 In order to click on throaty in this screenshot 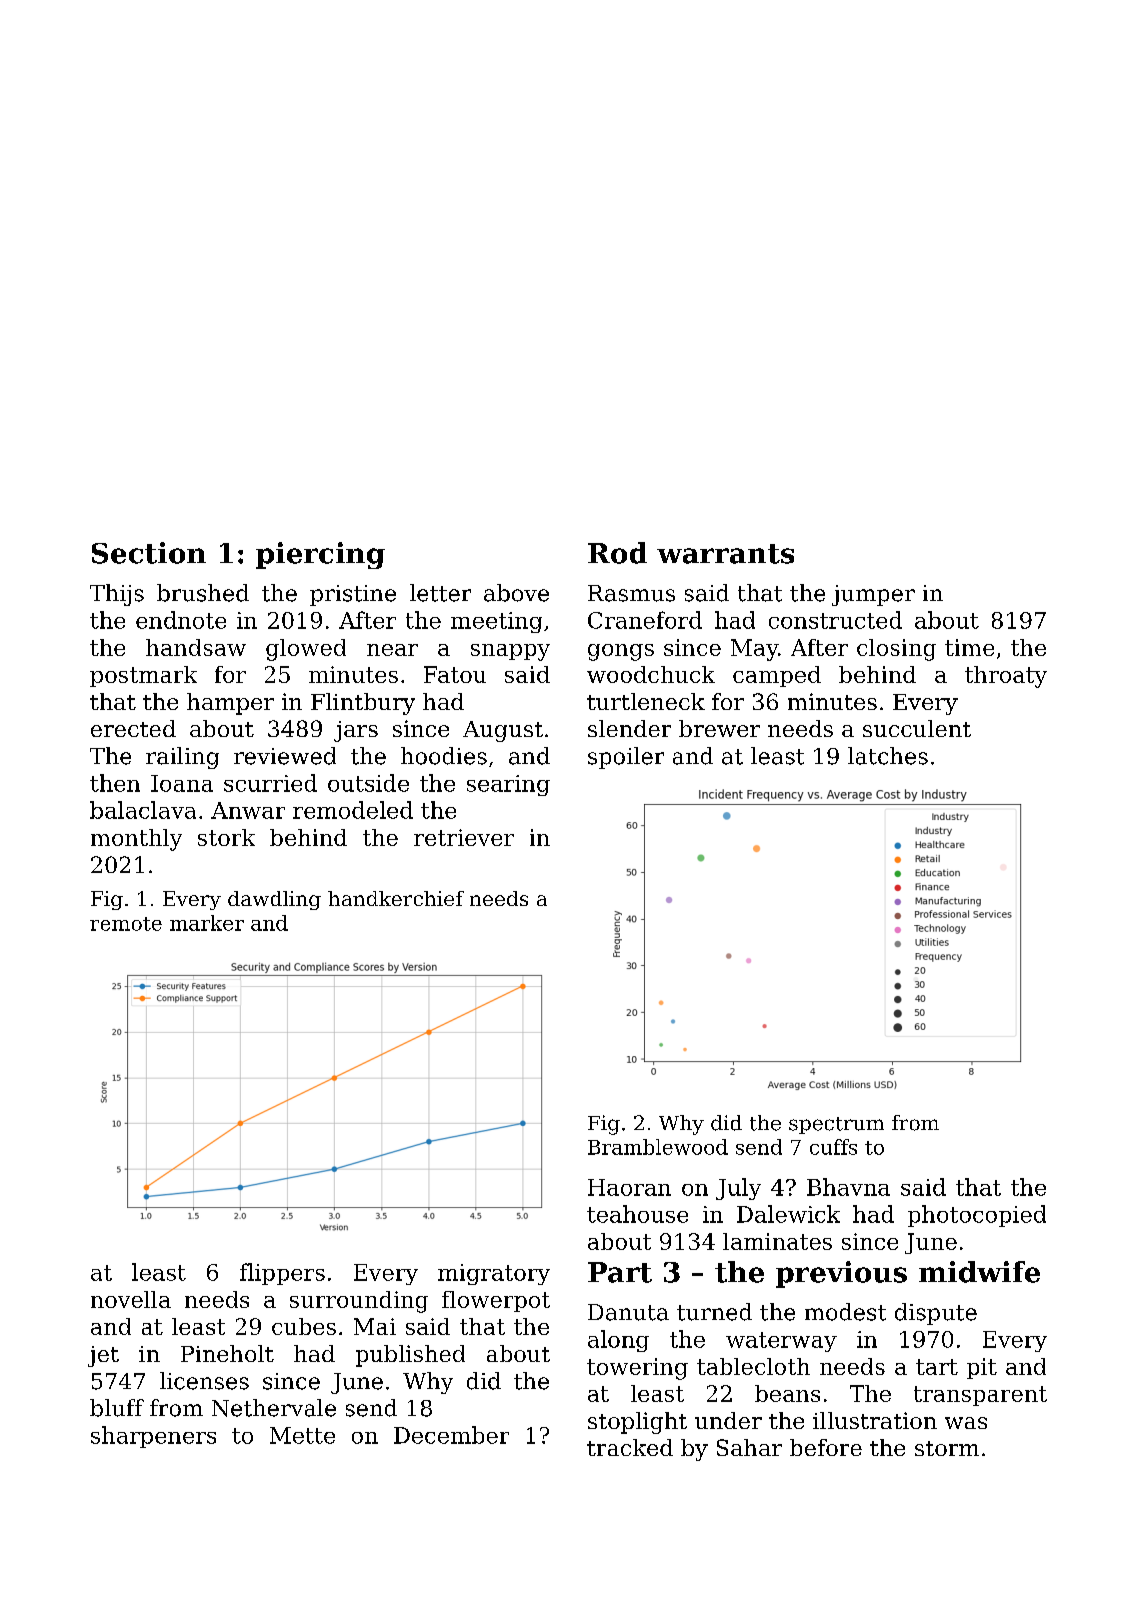, I will do `click(1006, 677)`.
